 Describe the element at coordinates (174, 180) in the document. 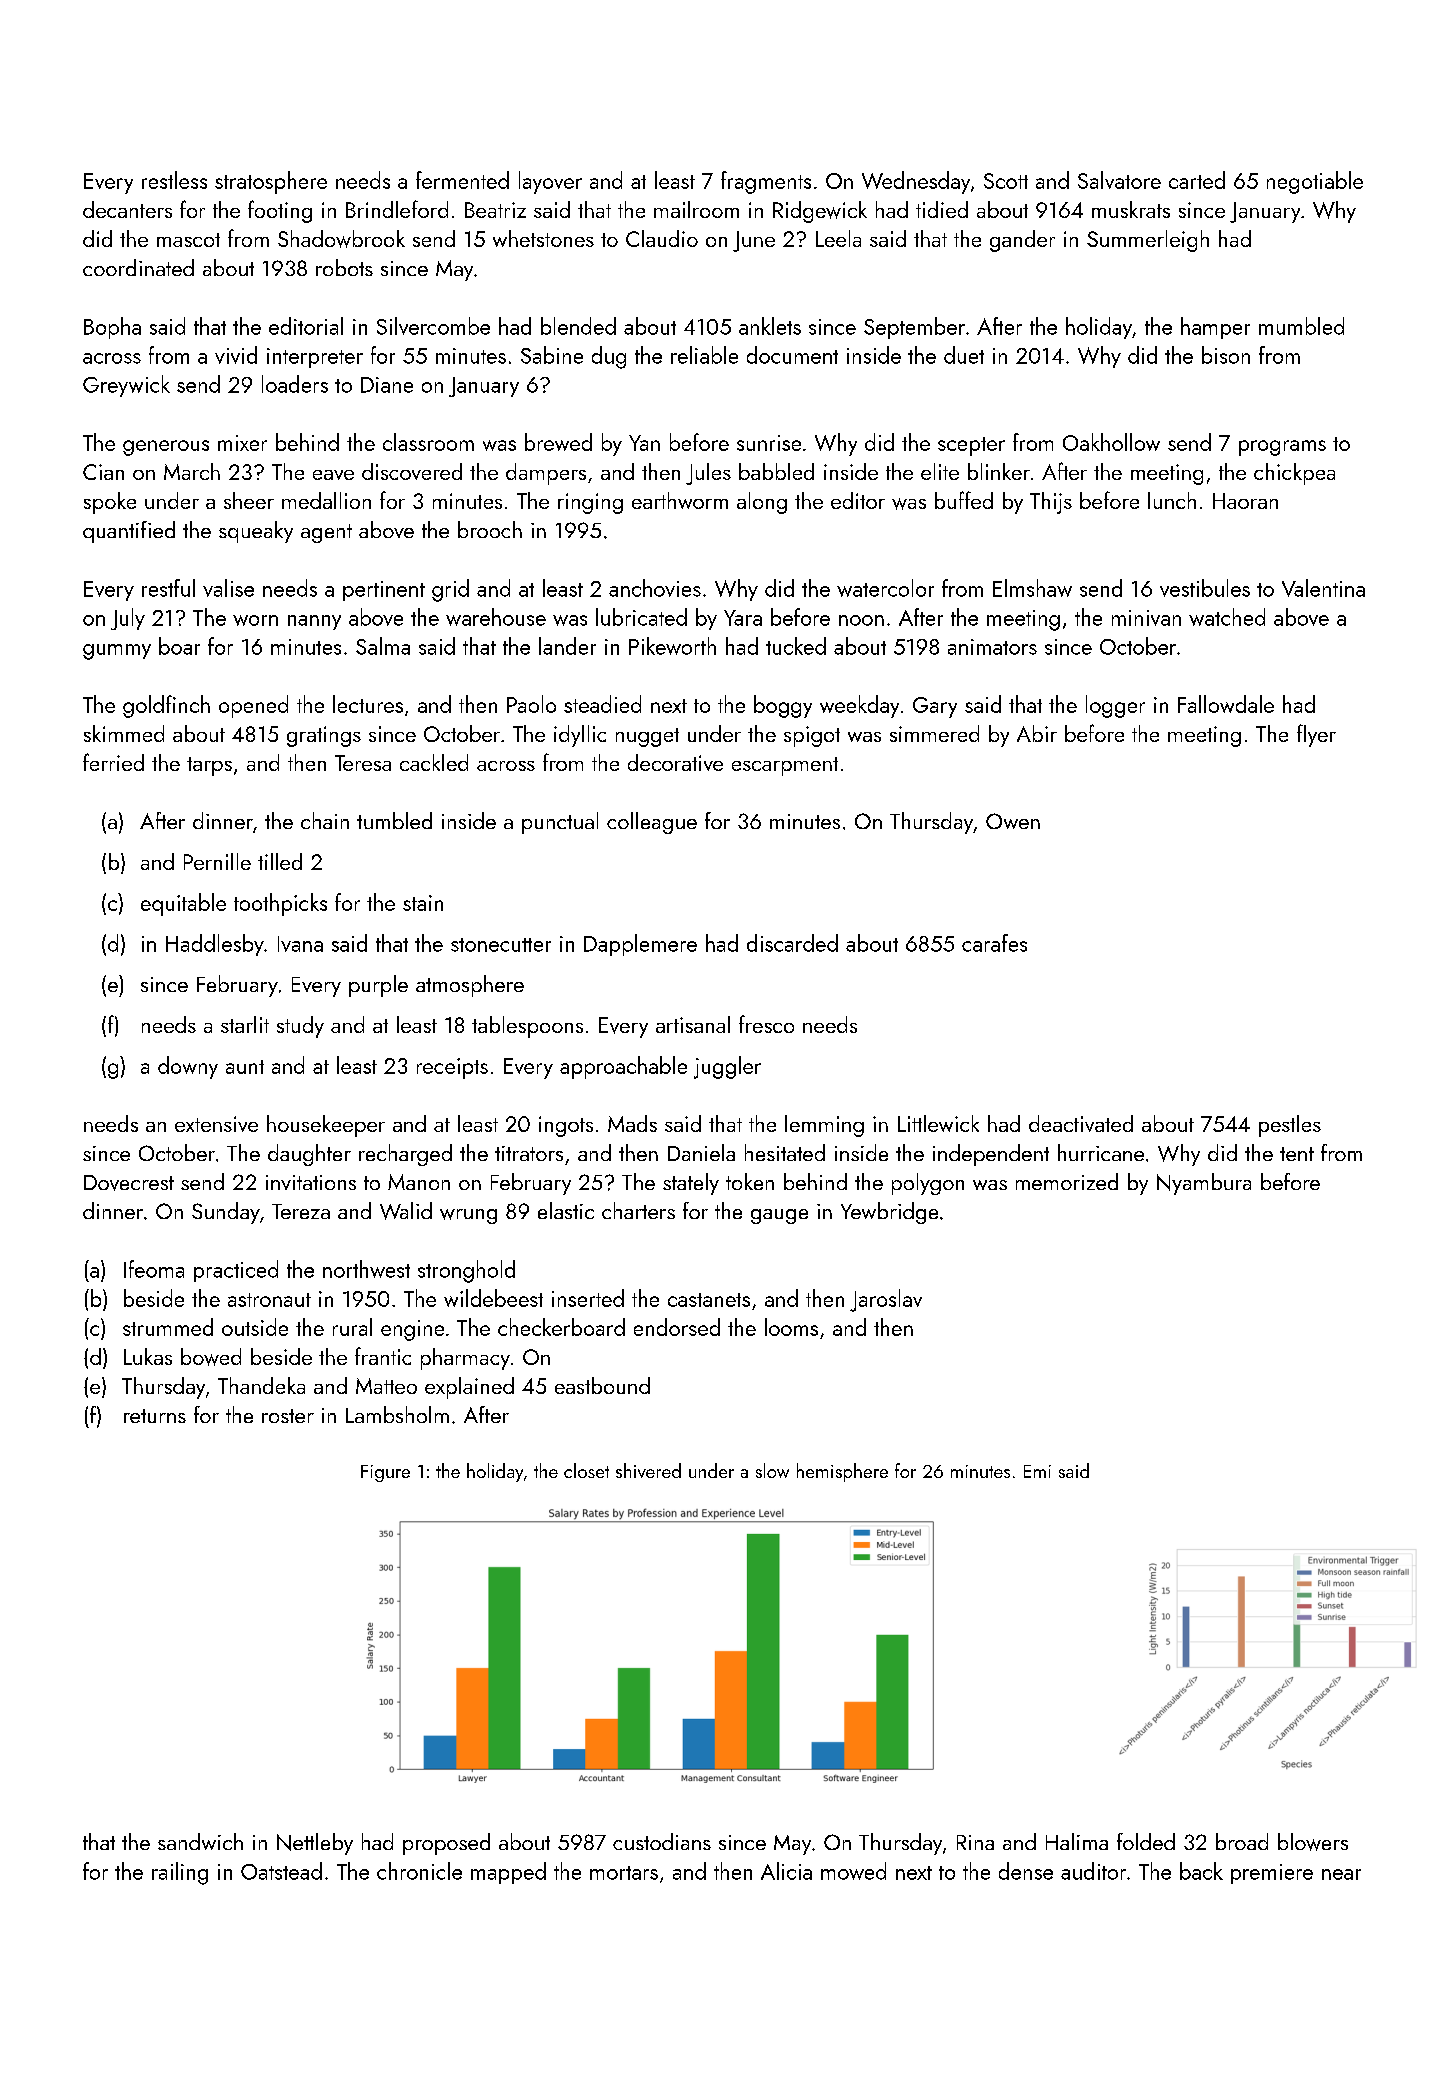

I see `restless` at that location.
